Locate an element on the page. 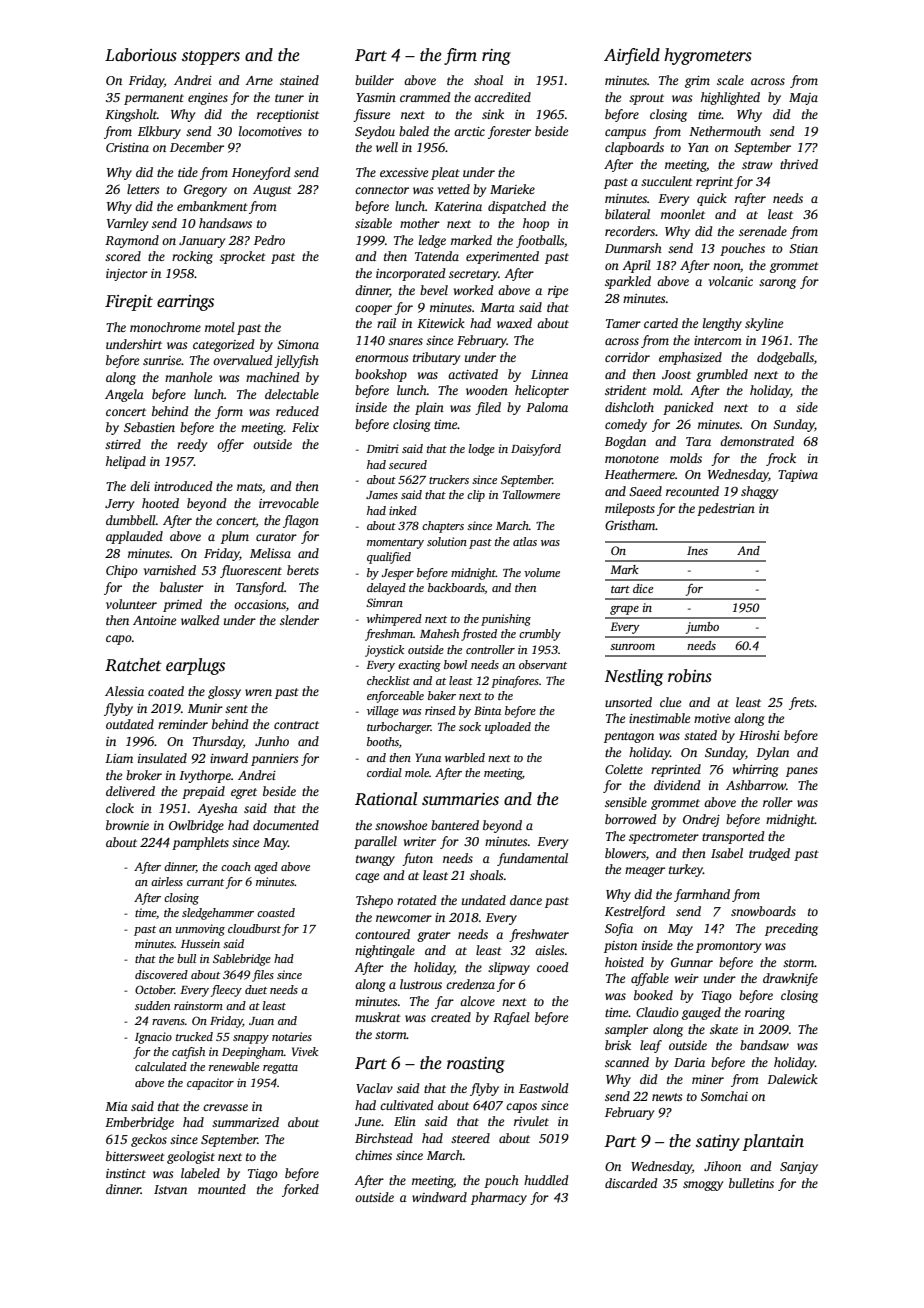 This page has height=1308, width=924. Angela is located at coordinates (124, 395).
